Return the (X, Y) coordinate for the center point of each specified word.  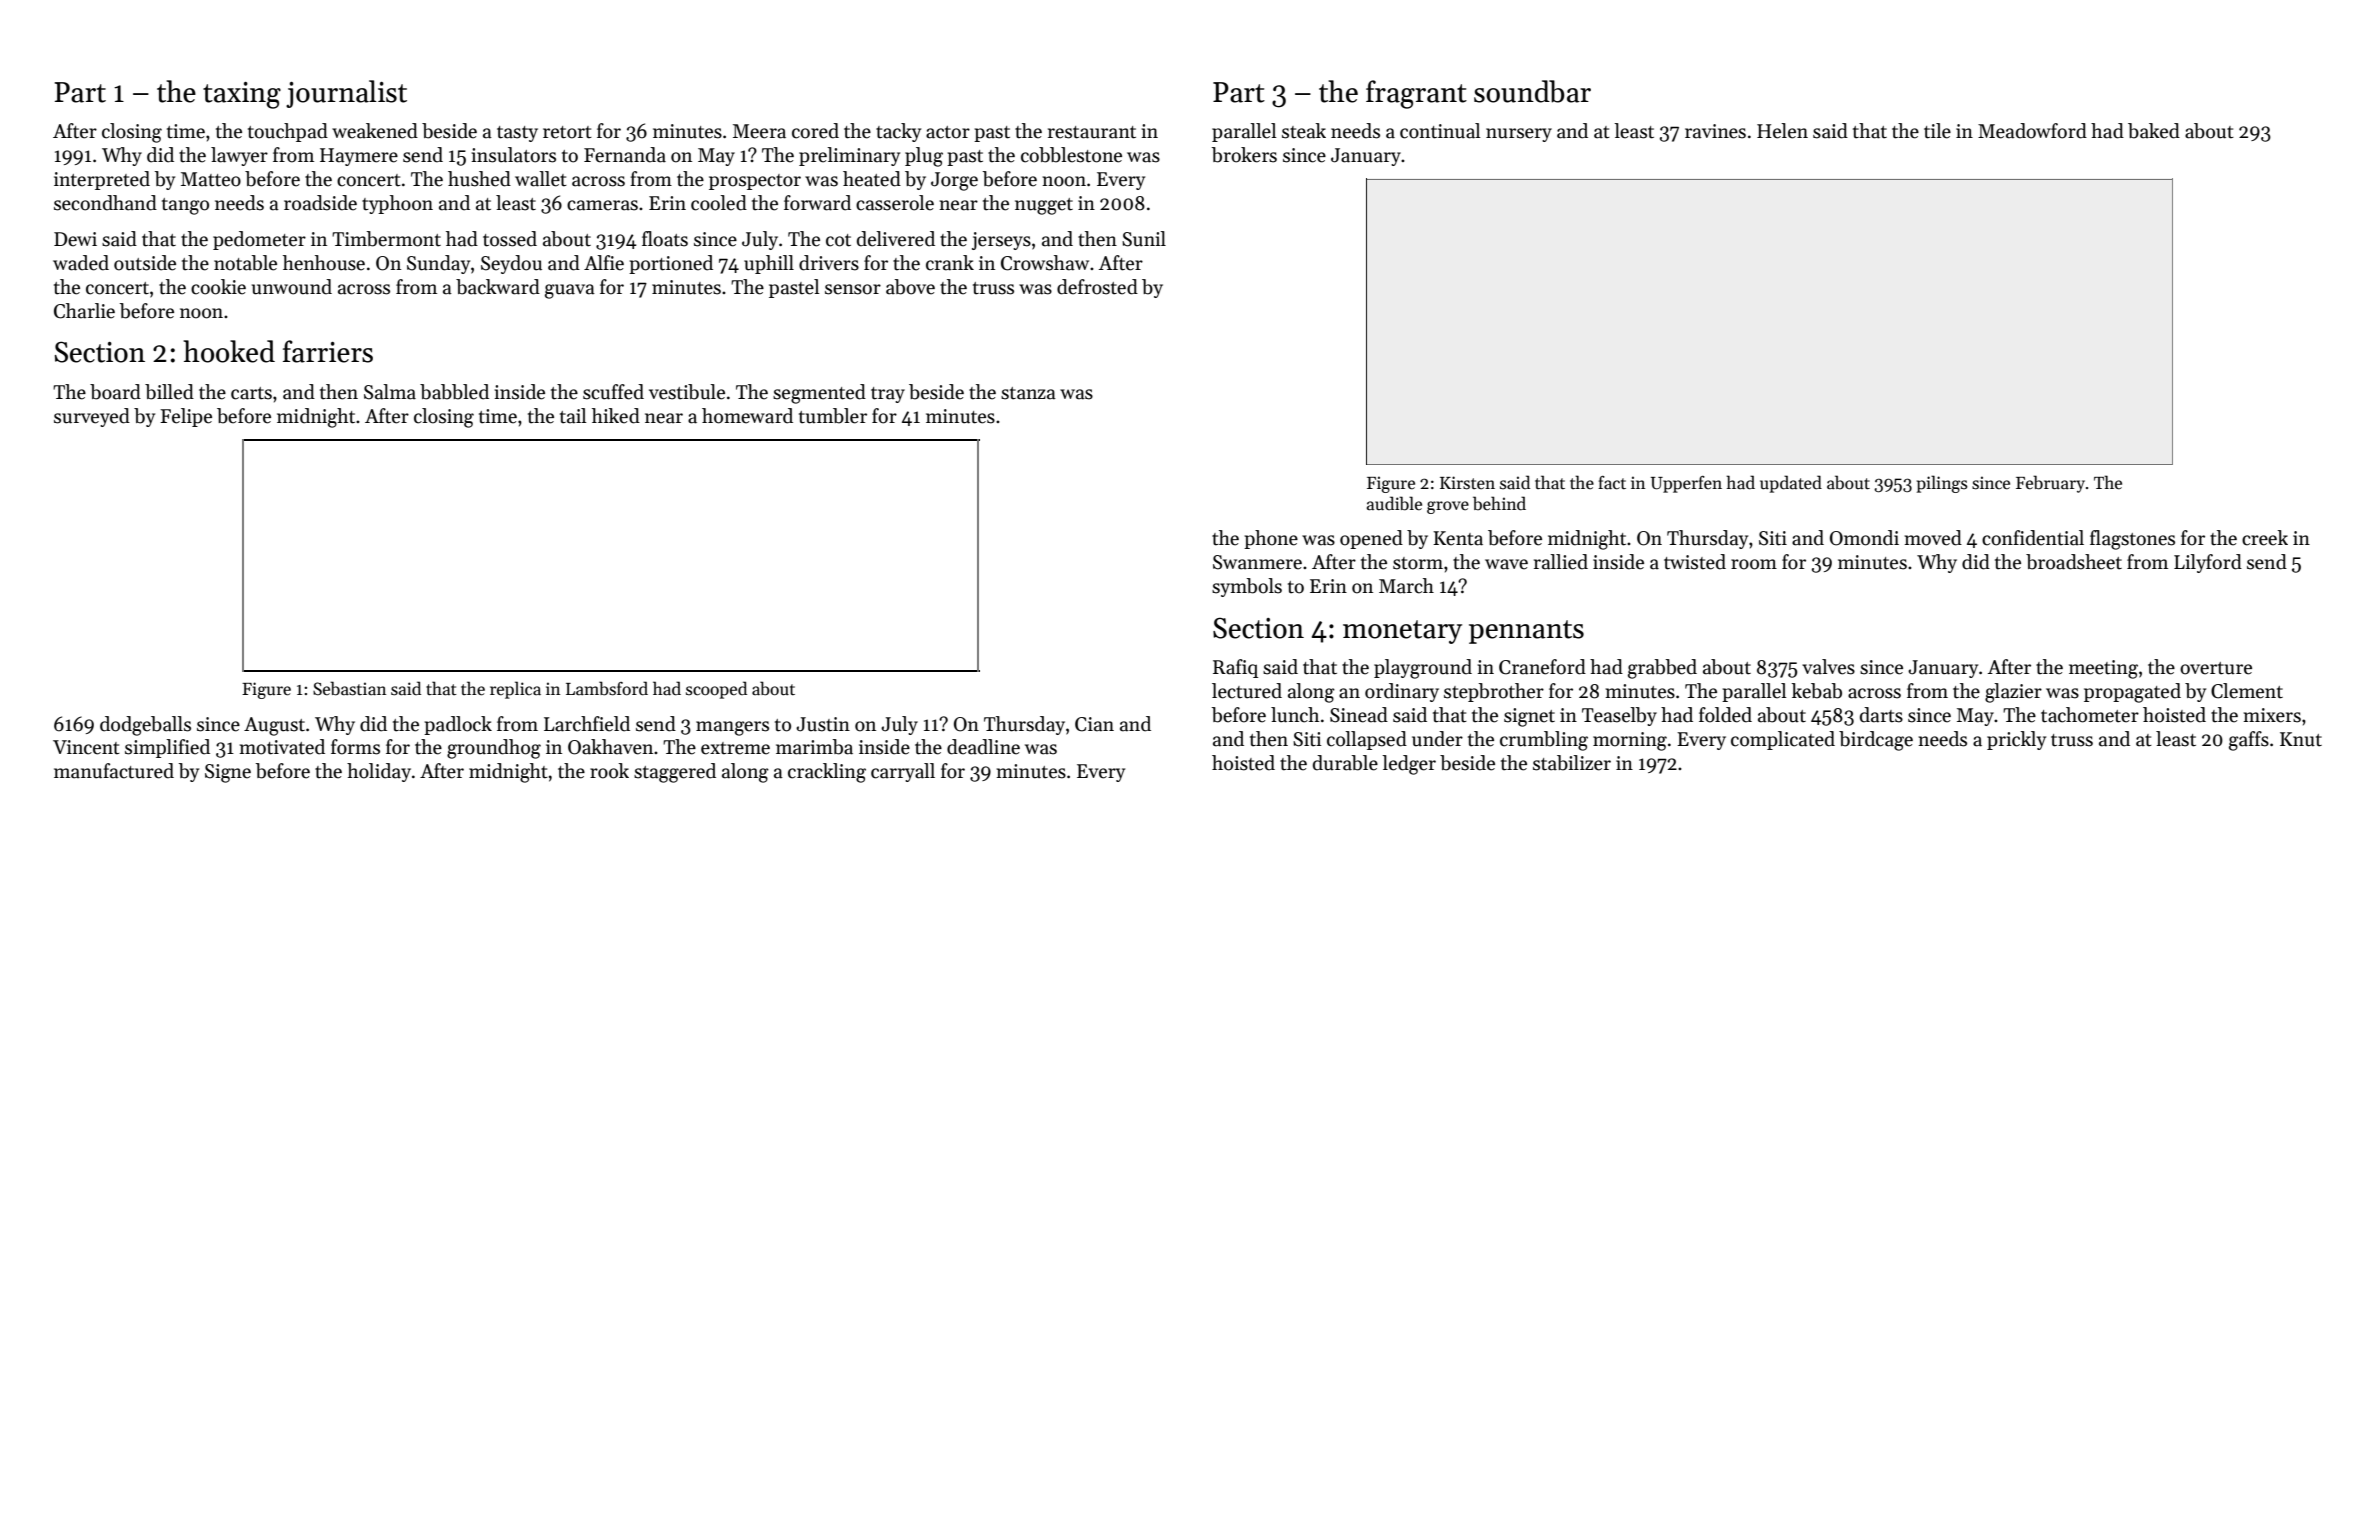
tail (573, 416)
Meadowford (2032, 131)
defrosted (1097, 287)
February (2050, 484)
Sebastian (349, 688)
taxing (242, 95)
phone (1271, 539)
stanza (1028, 393)
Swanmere (1257, 562)
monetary (1402, 632)
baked (2154, 131)
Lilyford (2208, 563)
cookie (218, 287)
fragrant (1416, 94)
